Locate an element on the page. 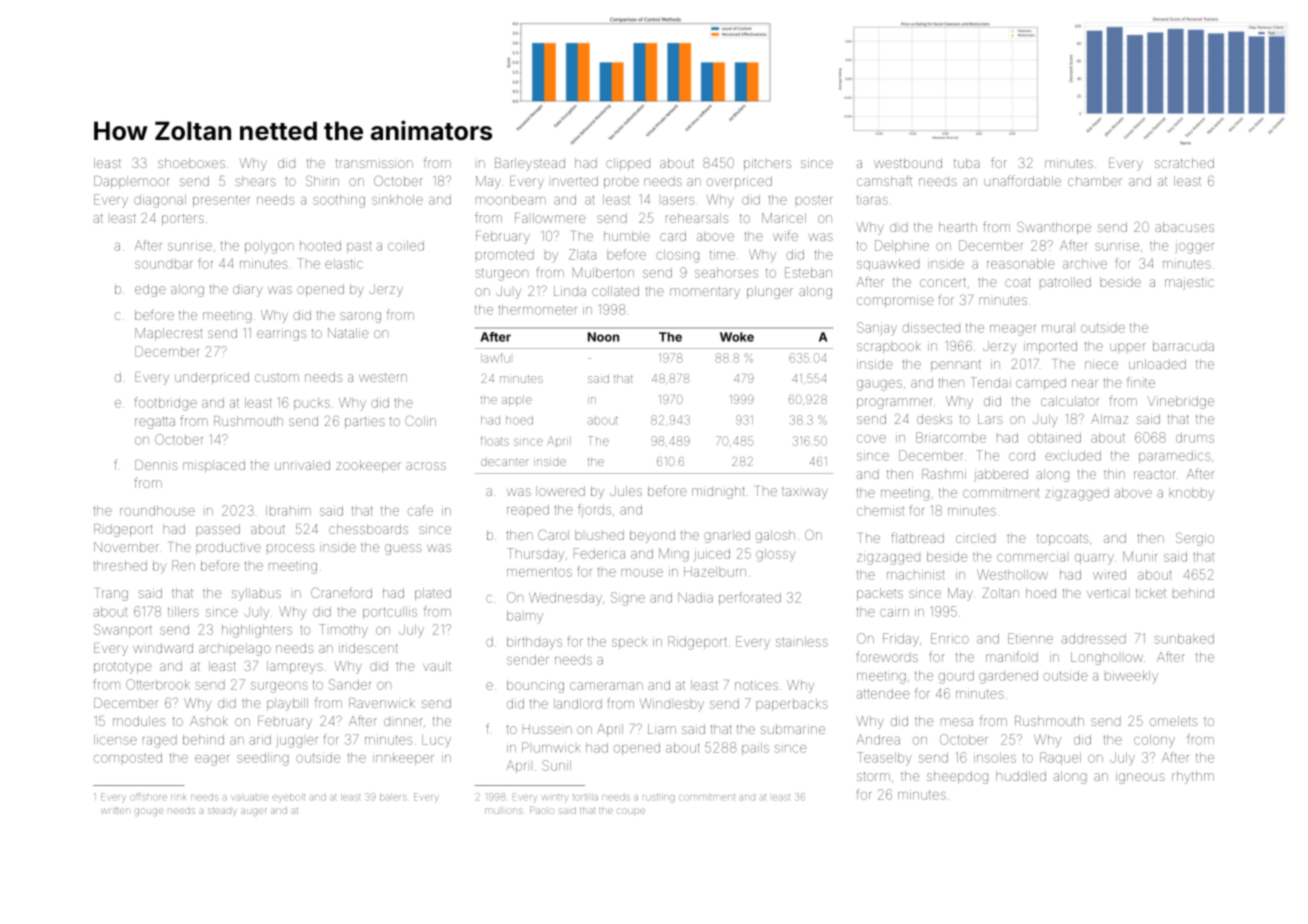 The width and height of the page is (1308, 924). Tendai is located at coordinates (991, 382).
